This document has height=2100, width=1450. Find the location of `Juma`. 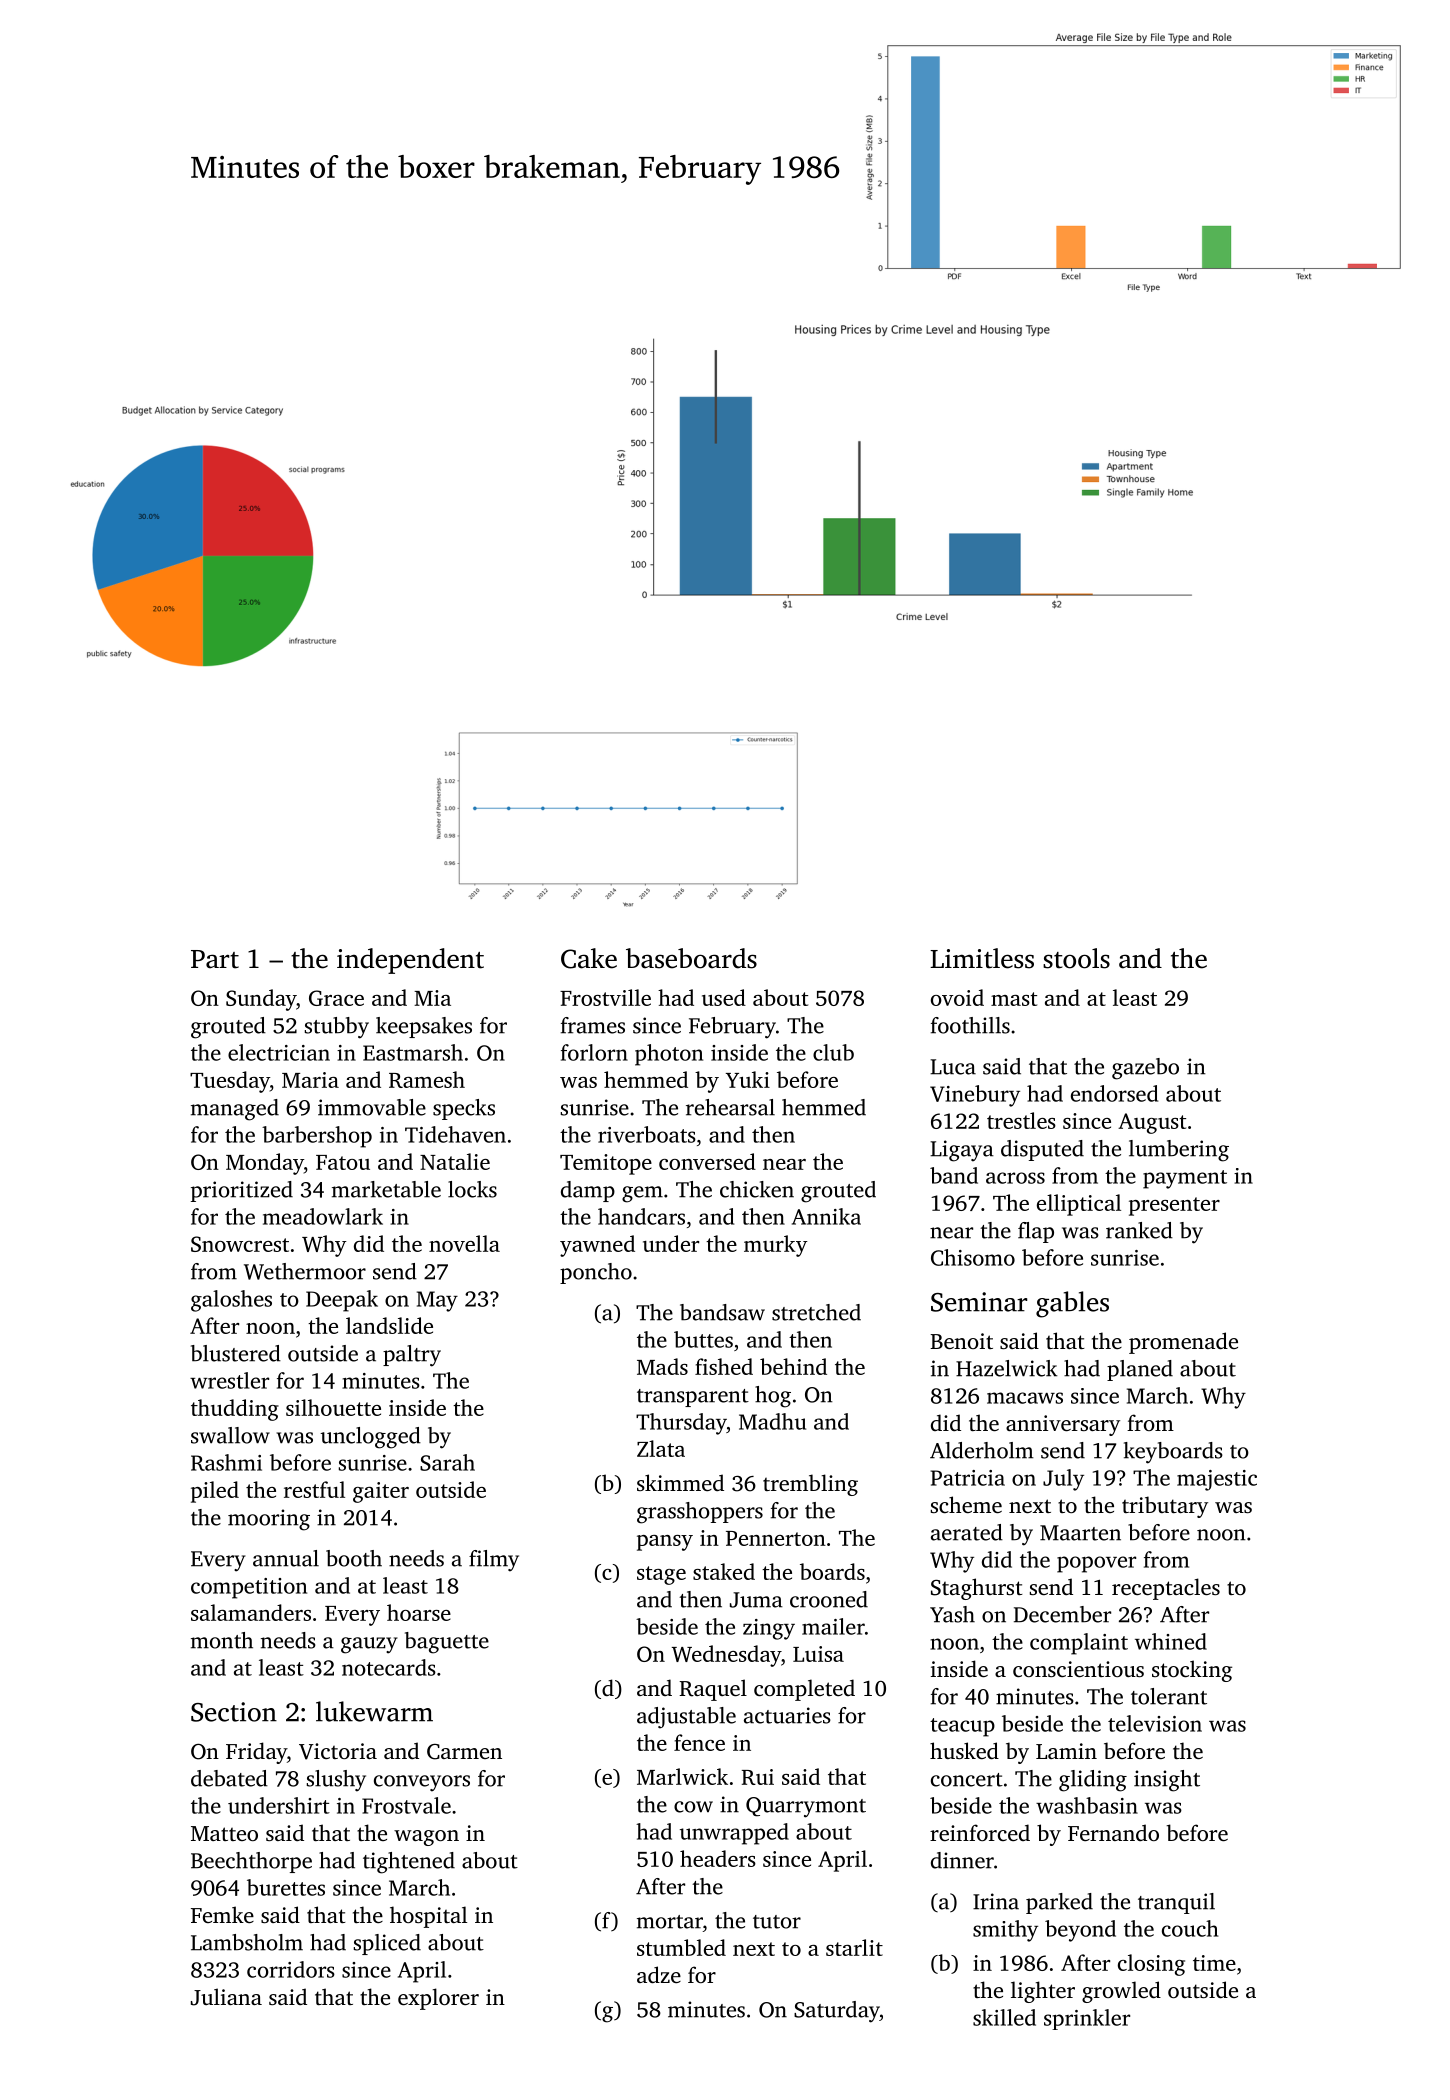

Juma is located at coordinates (756, 1600).
